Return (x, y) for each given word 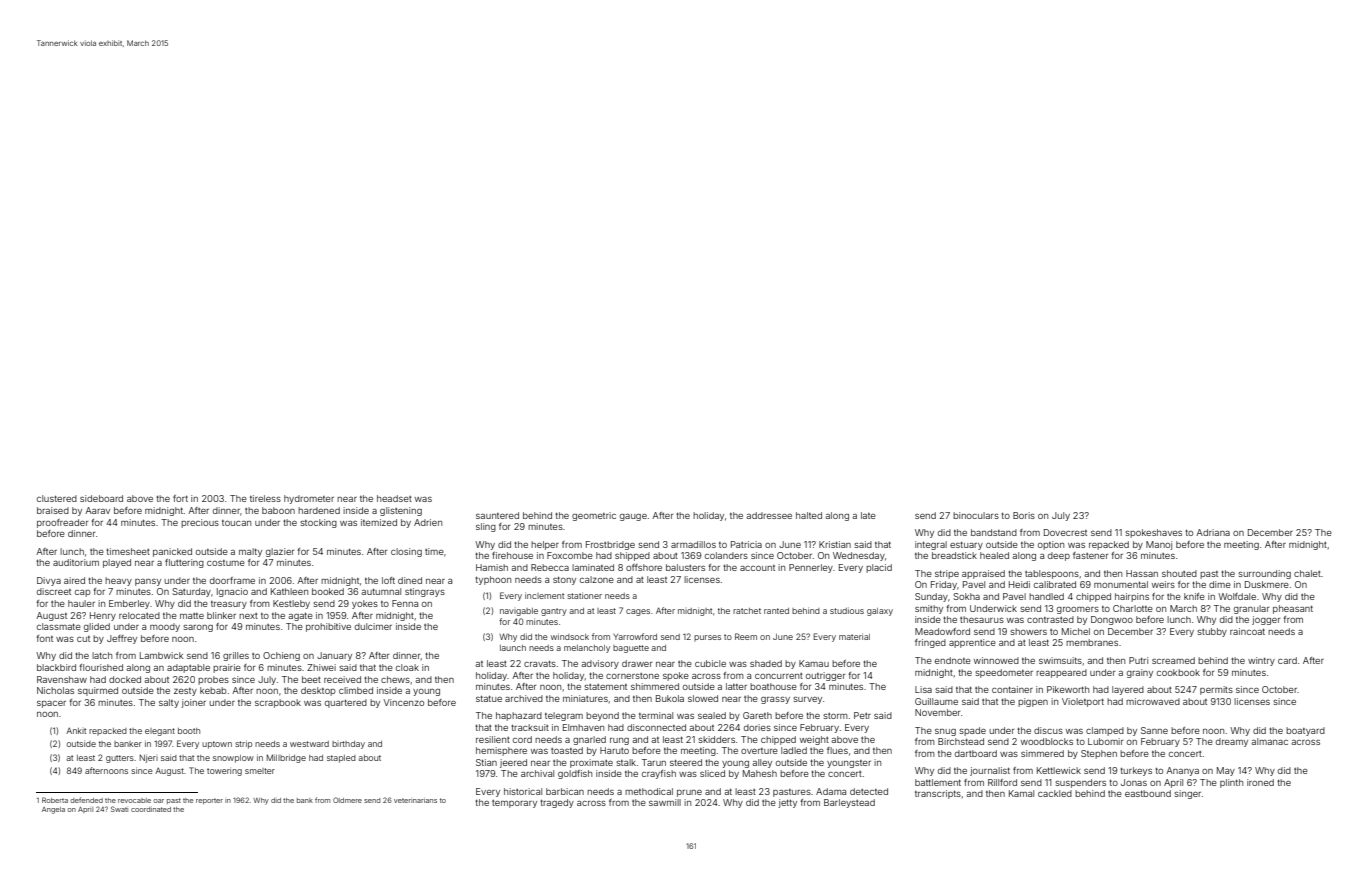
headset (394, 498)
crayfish (659, 774)
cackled (1055, 793)
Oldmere (347, 800)
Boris (1024, 515)
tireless (265, 498)
